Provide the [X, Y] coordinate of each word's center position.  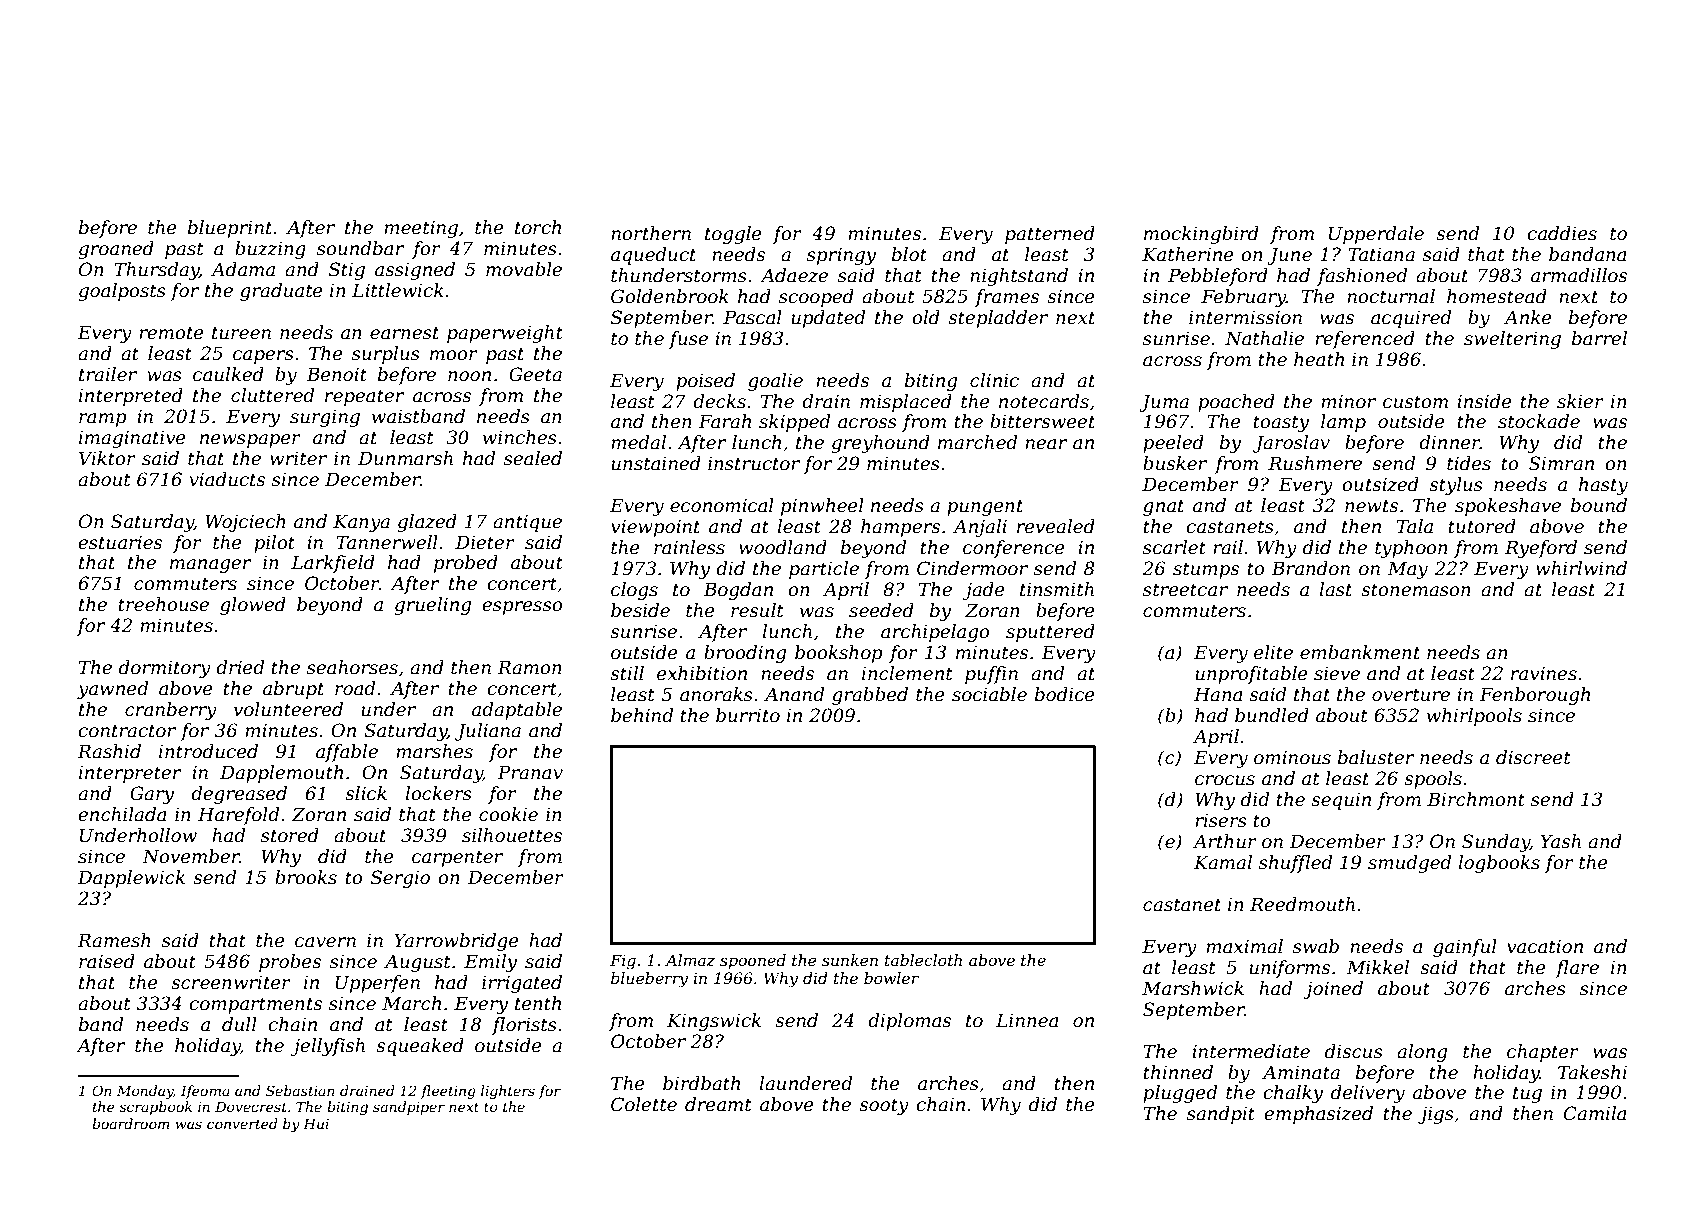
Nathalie [1264, 338]
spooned [753, 962]
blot [909, 254]
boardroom [131, 1123]
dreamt [718, 1104]
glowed [253, 606]
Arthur [1225, 841]
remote [171, 333]
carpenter [457, 858]
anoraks [716, 694]
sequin [1341, 801]
